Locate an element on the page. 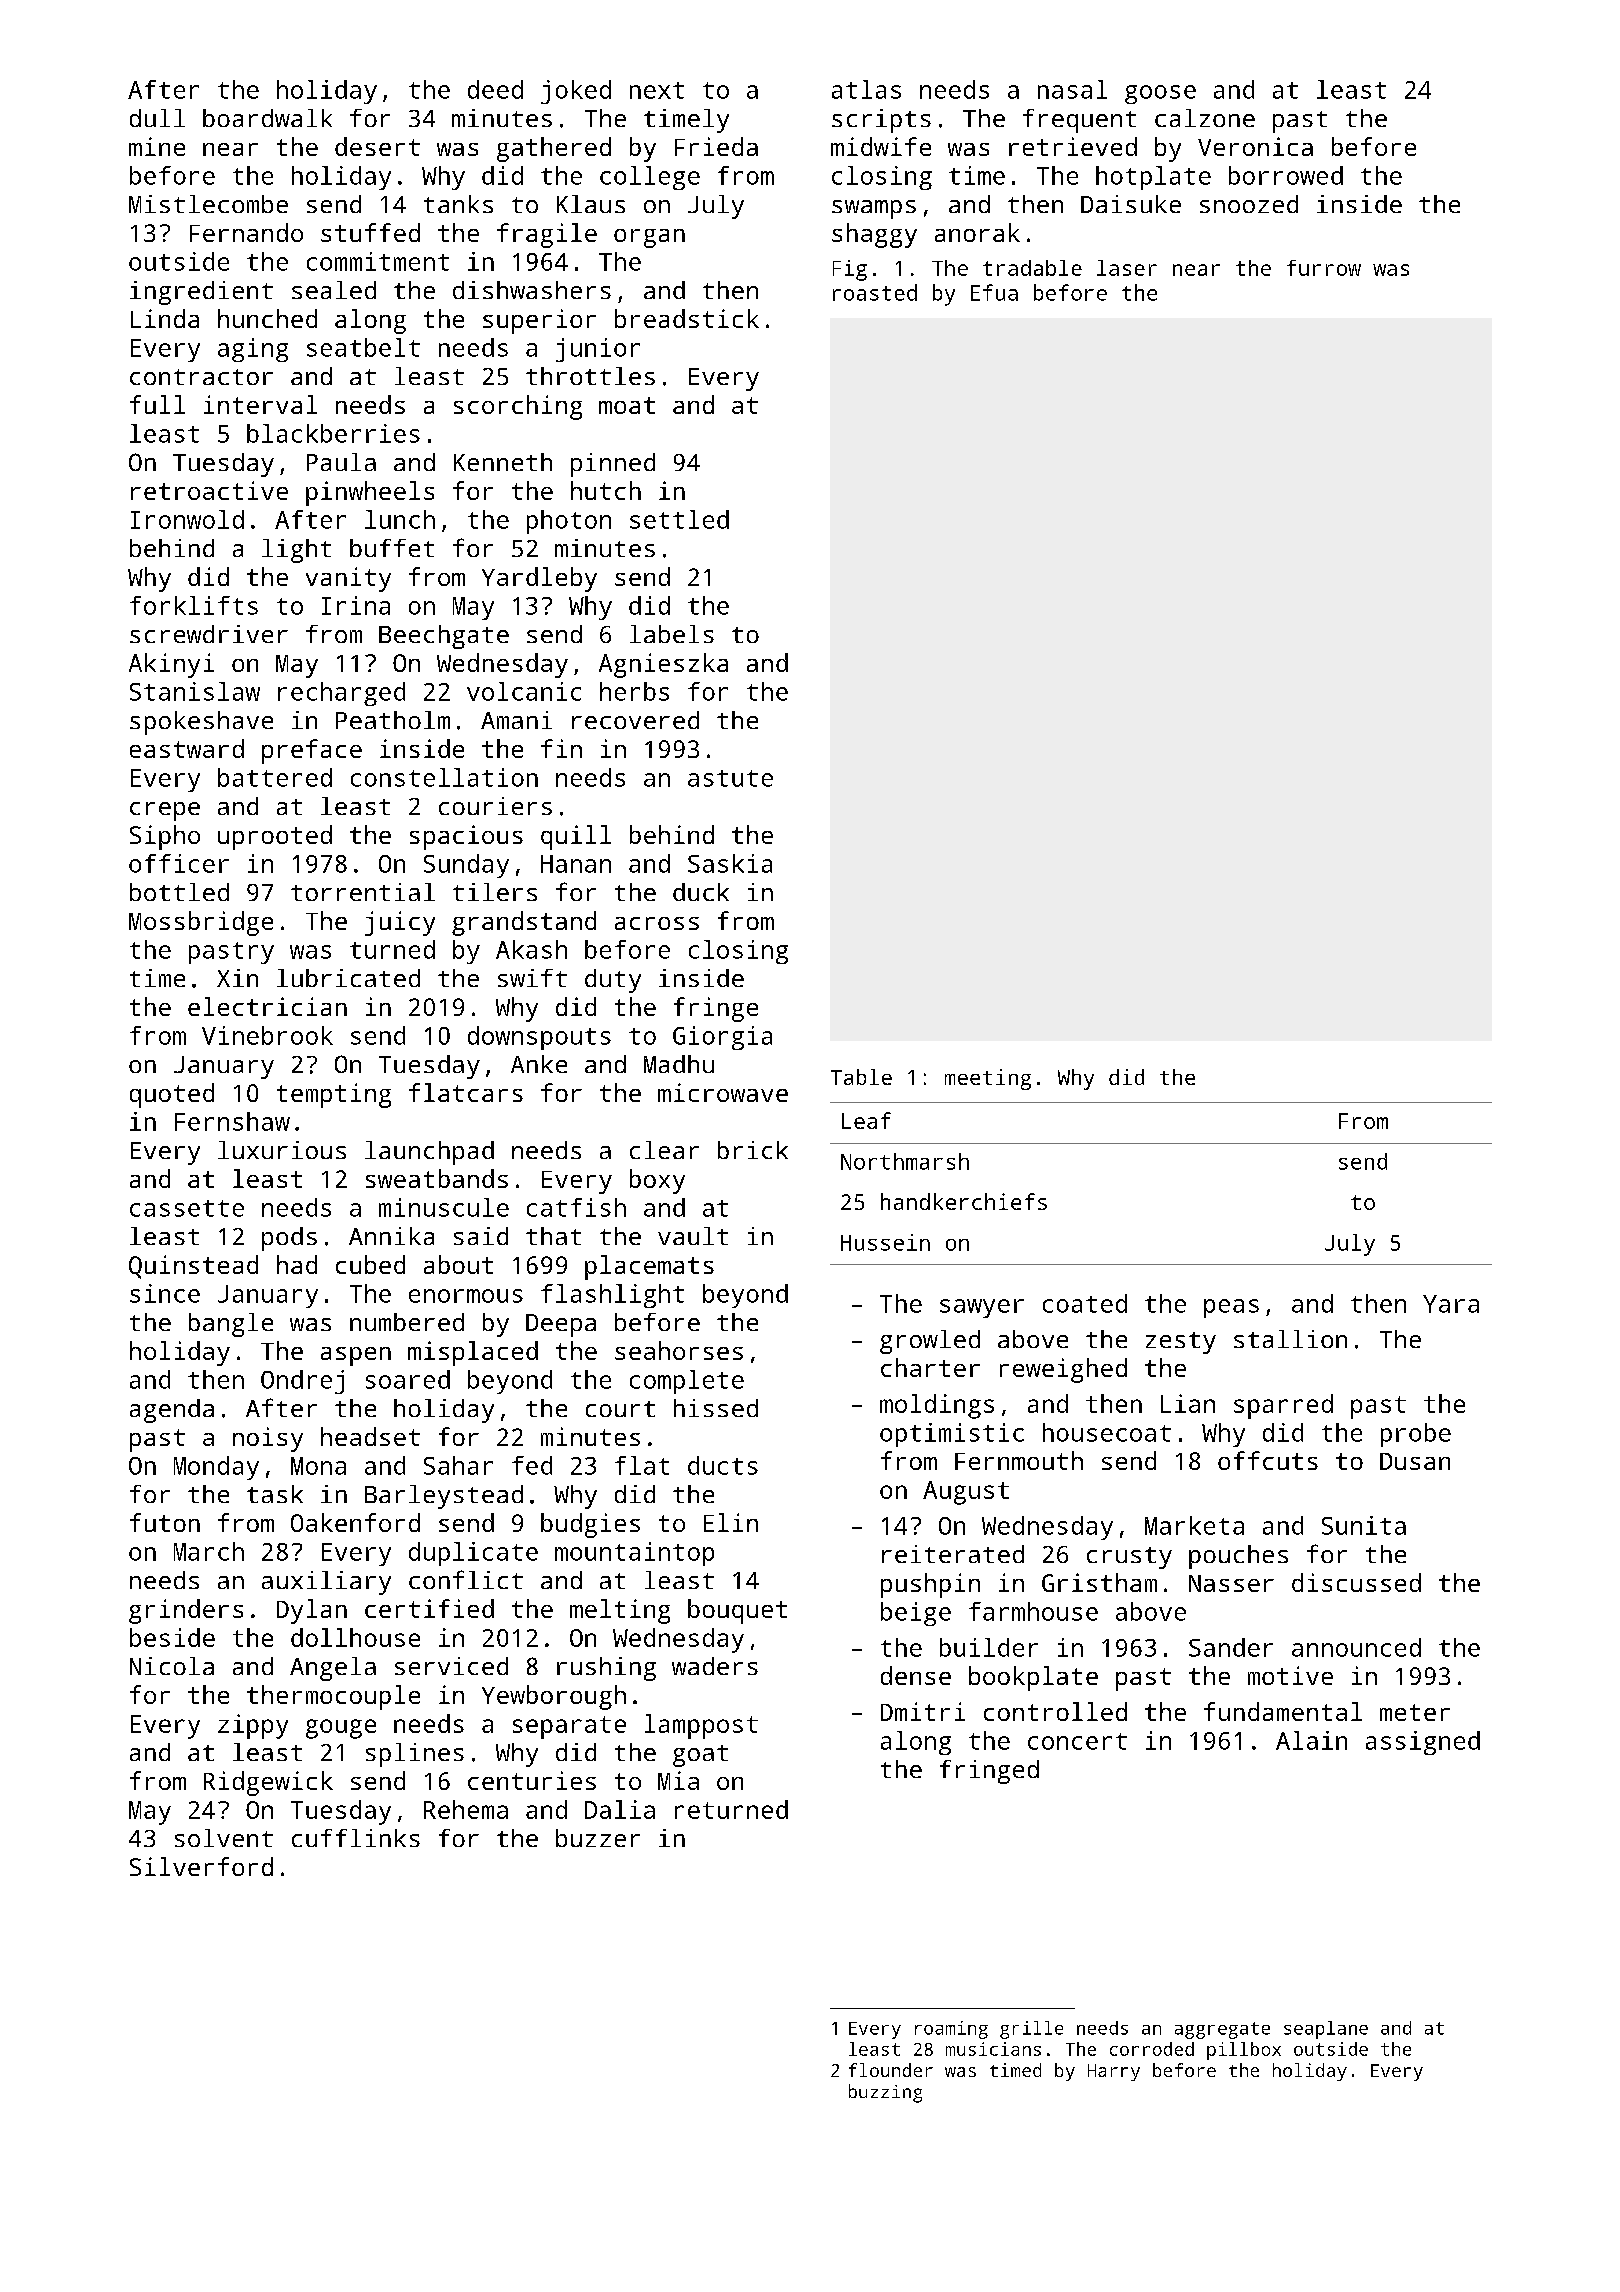  college is located at coordinates (650, 178).
